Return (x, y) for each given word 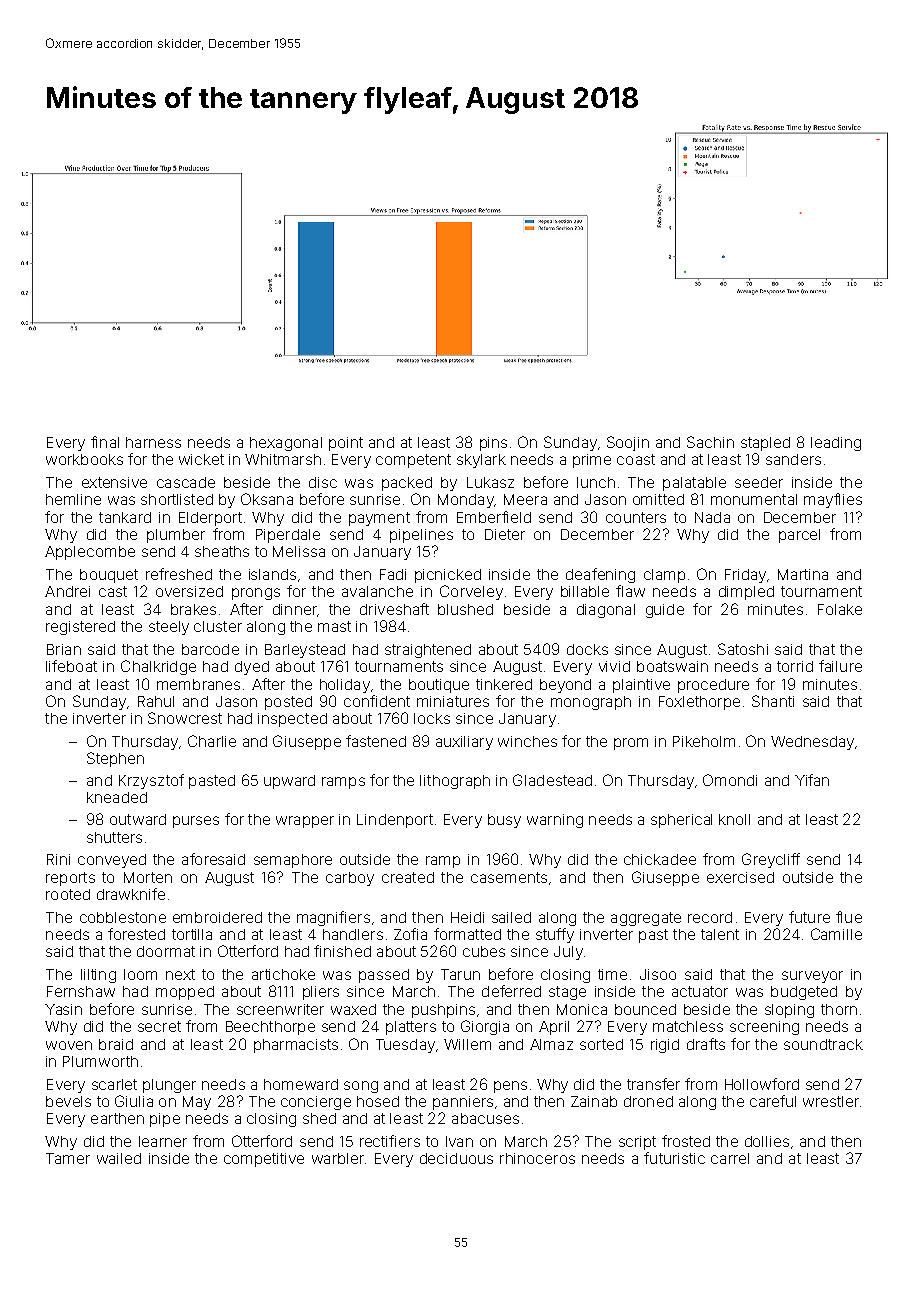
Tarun (460, 974)
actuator (700, 991)
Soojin (628, 443)
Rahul (156, 701)
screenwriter (280, 1009)
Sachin (710, 442)
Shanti (773, 701)
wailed (119, 1158)
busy (504, 821)
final (105, 442)
